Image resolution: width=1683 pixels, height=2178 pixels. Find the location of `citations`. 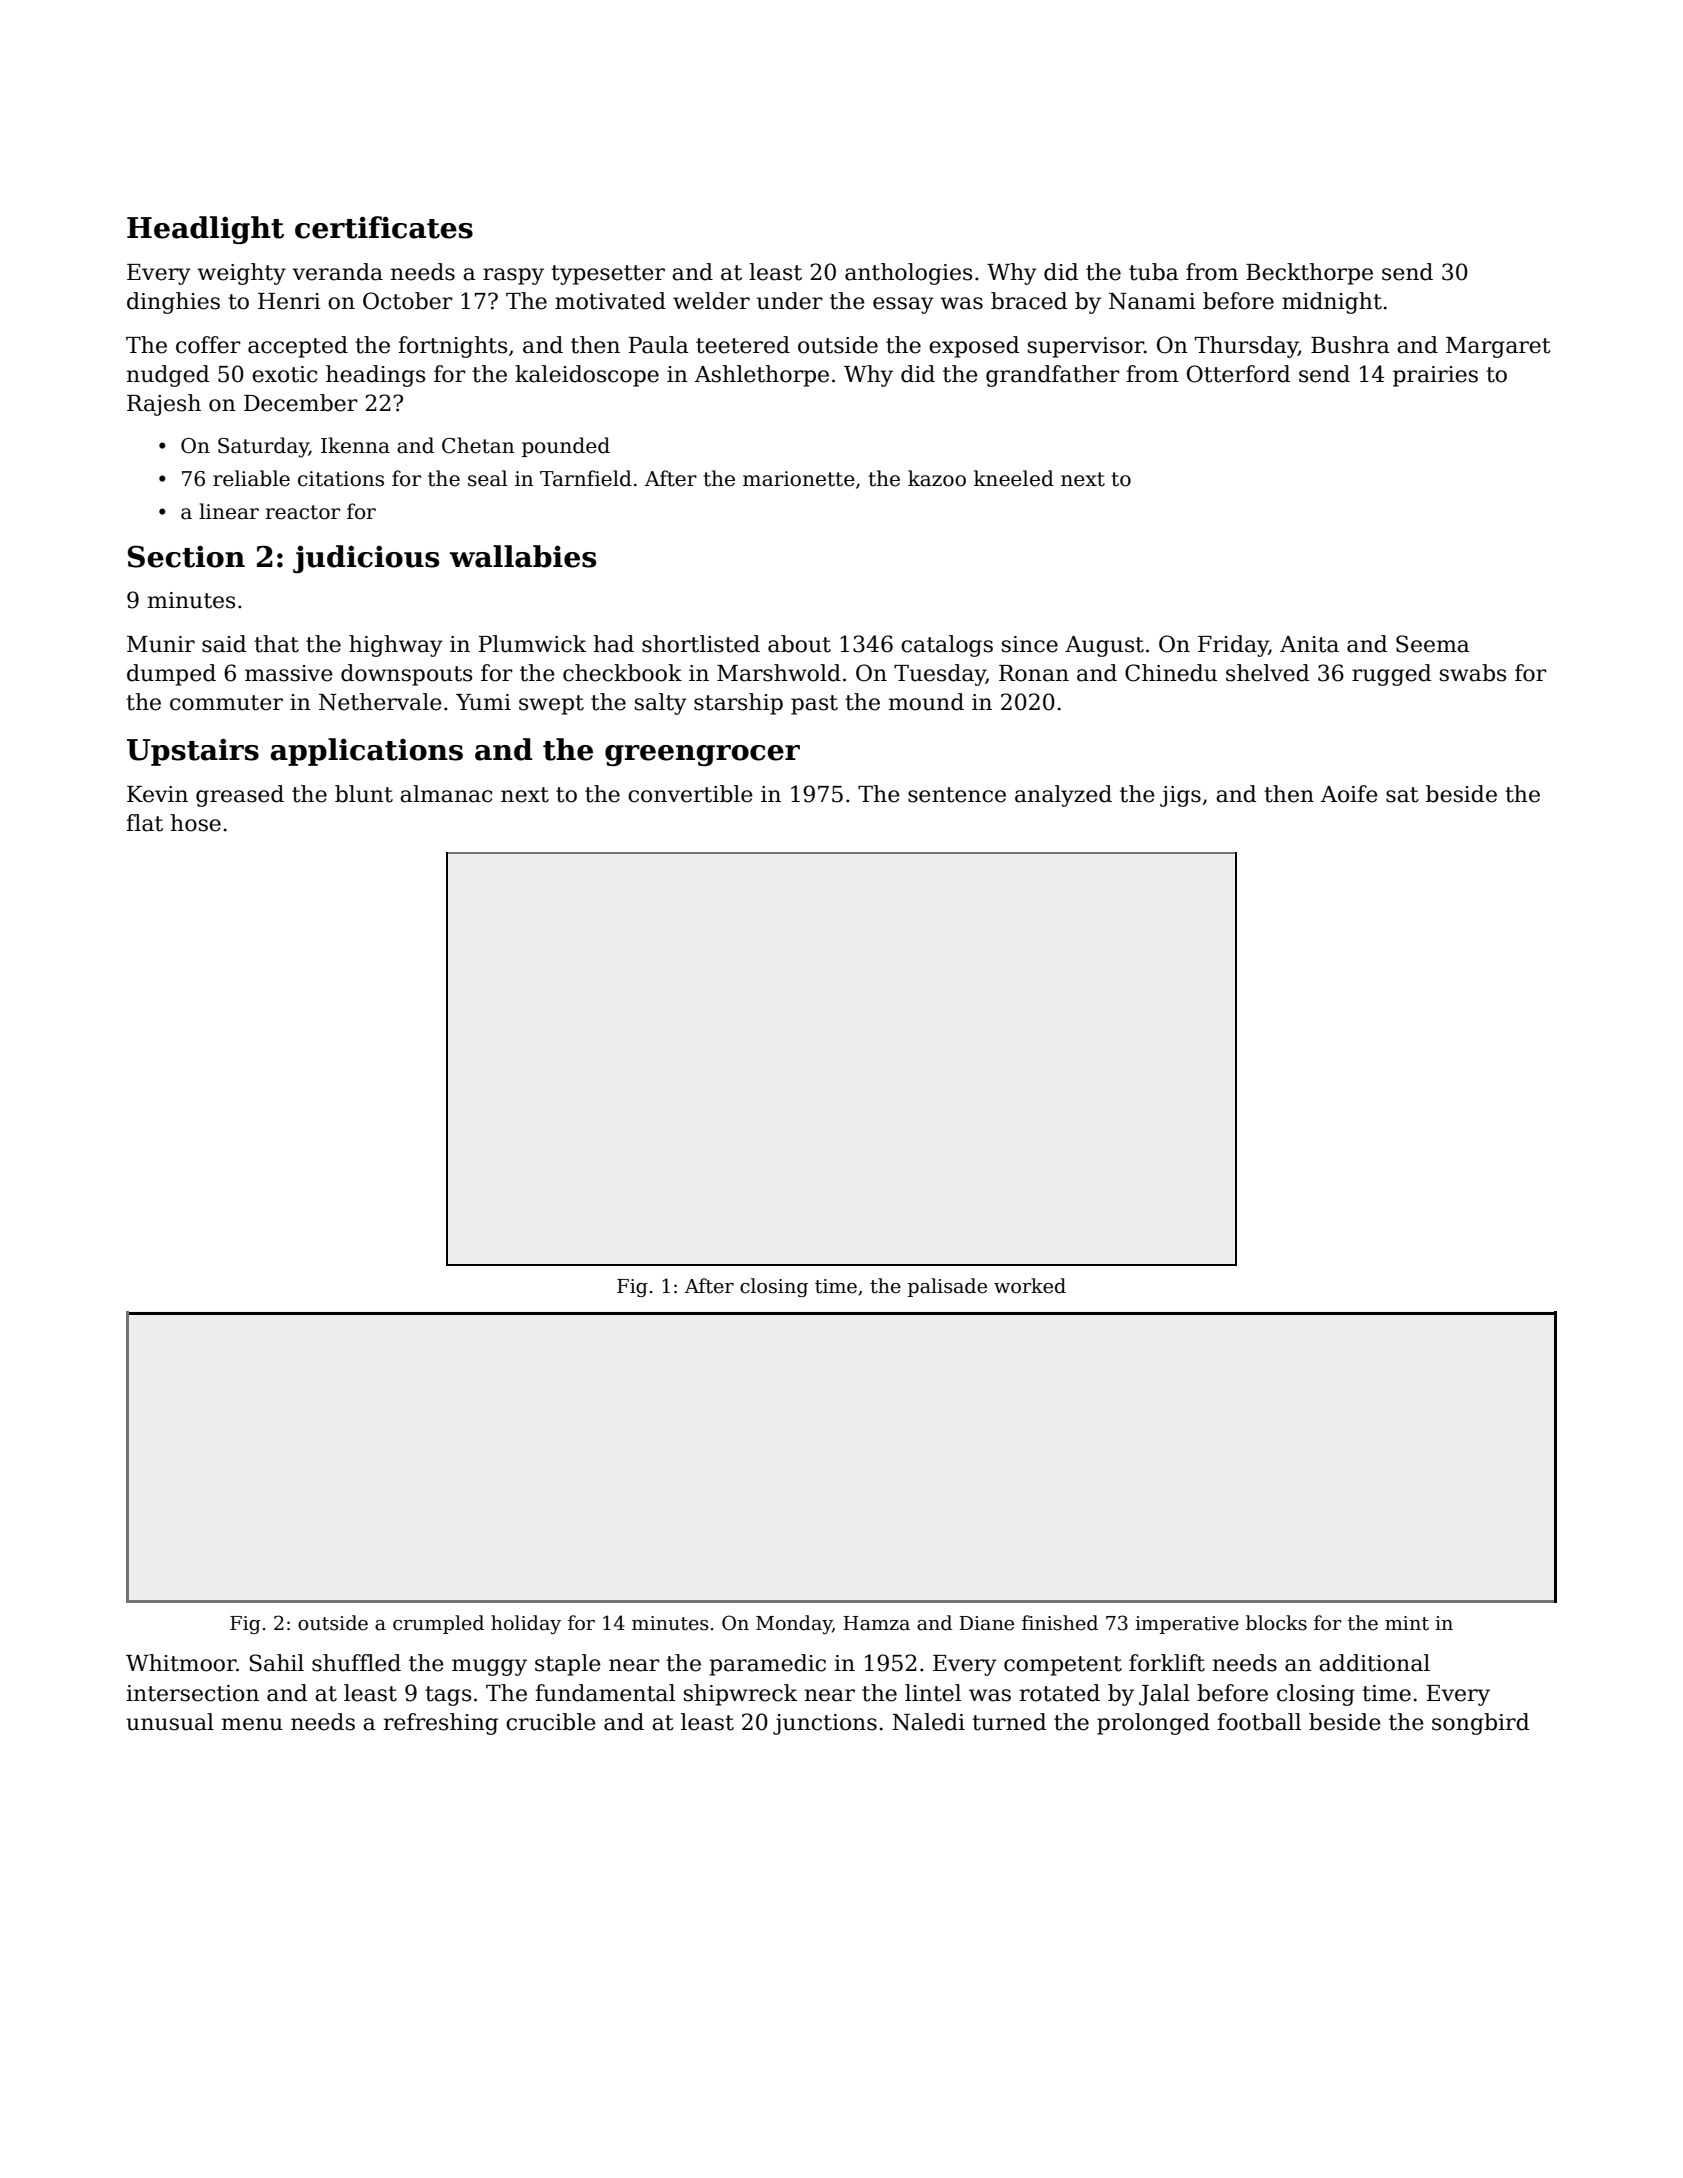

citations is located at coordinates (341, 479).
